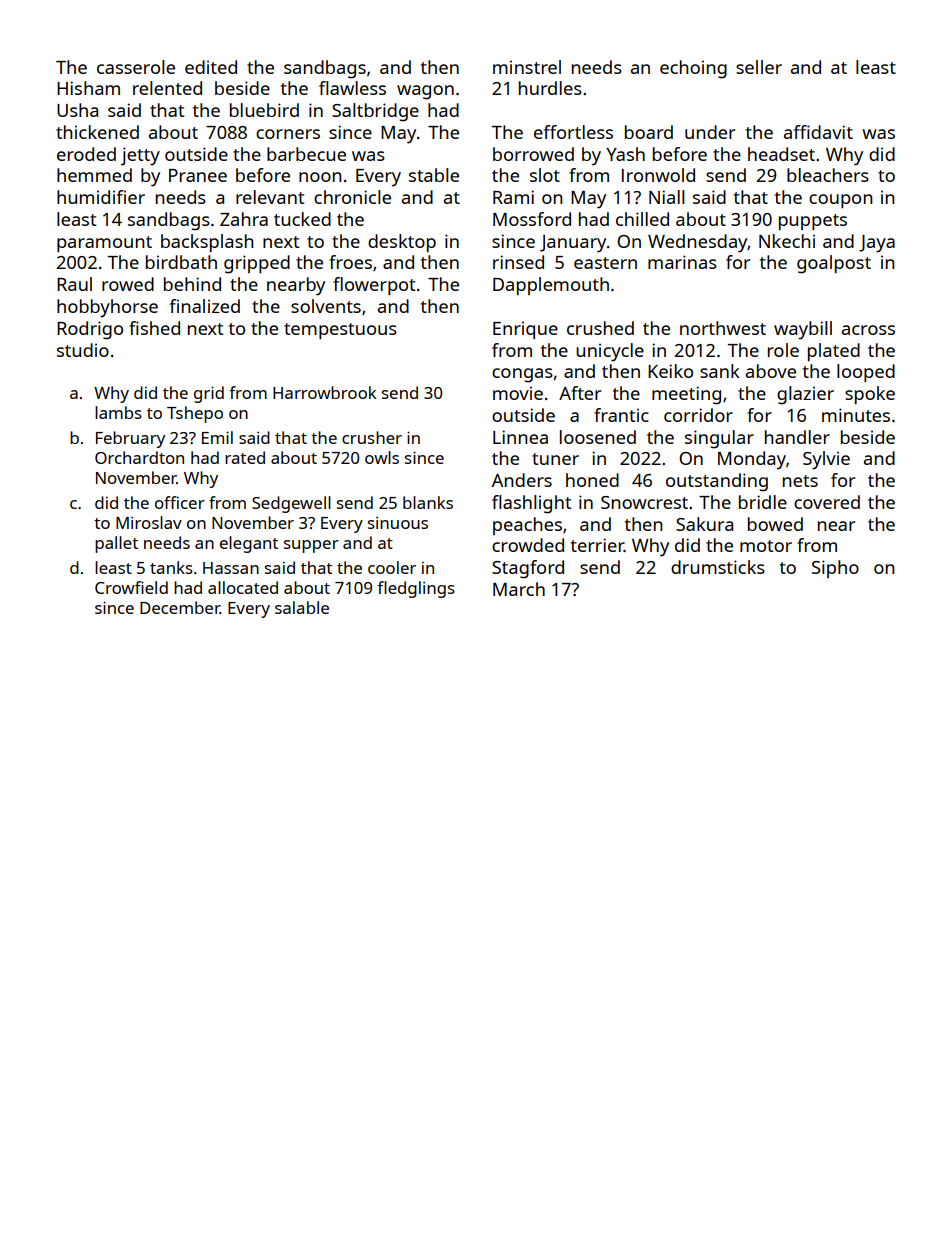  I want to click on studio, so click(83, 350).
